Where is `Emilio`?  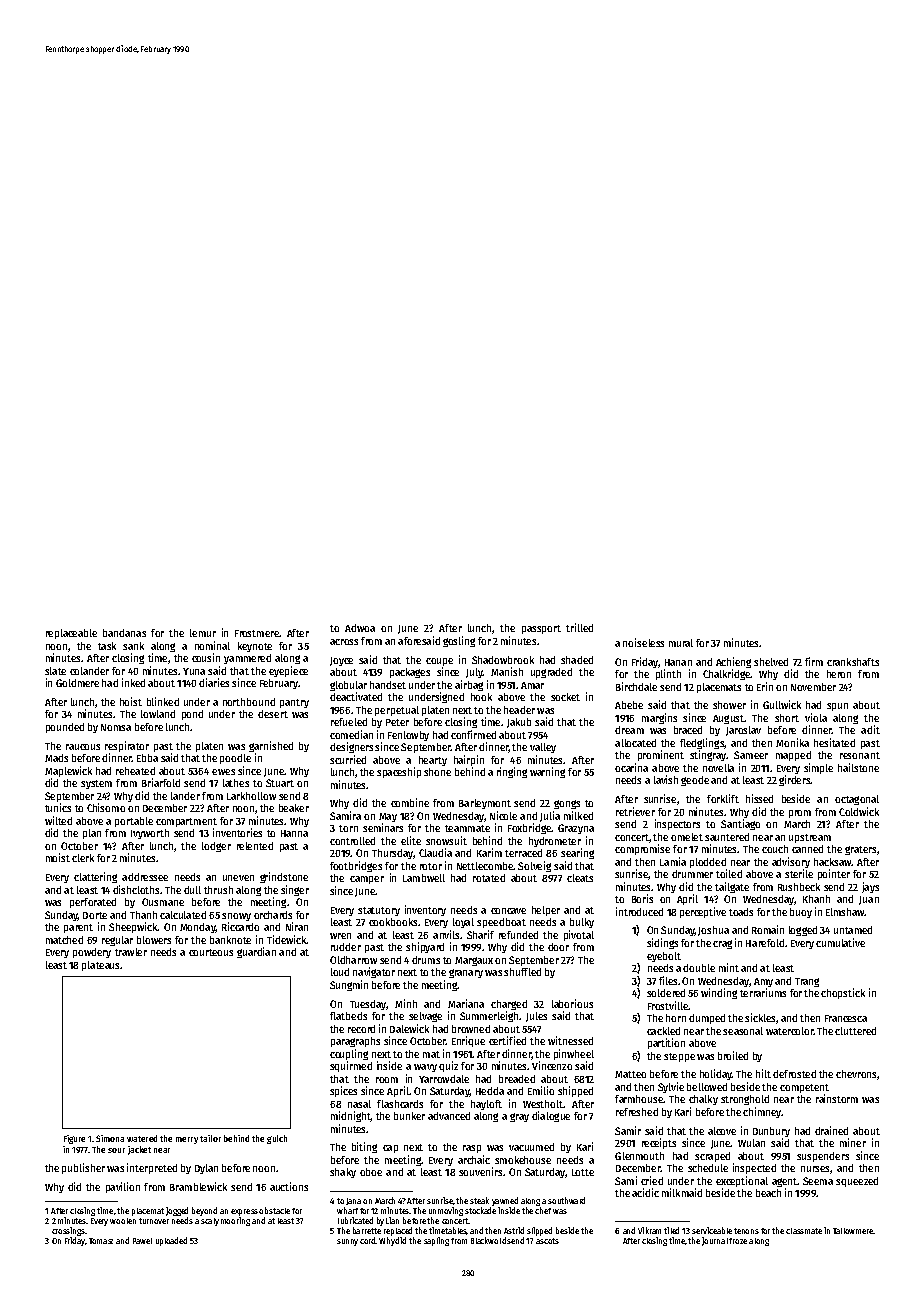 Emilio is located at coordinates (541, 1090).
